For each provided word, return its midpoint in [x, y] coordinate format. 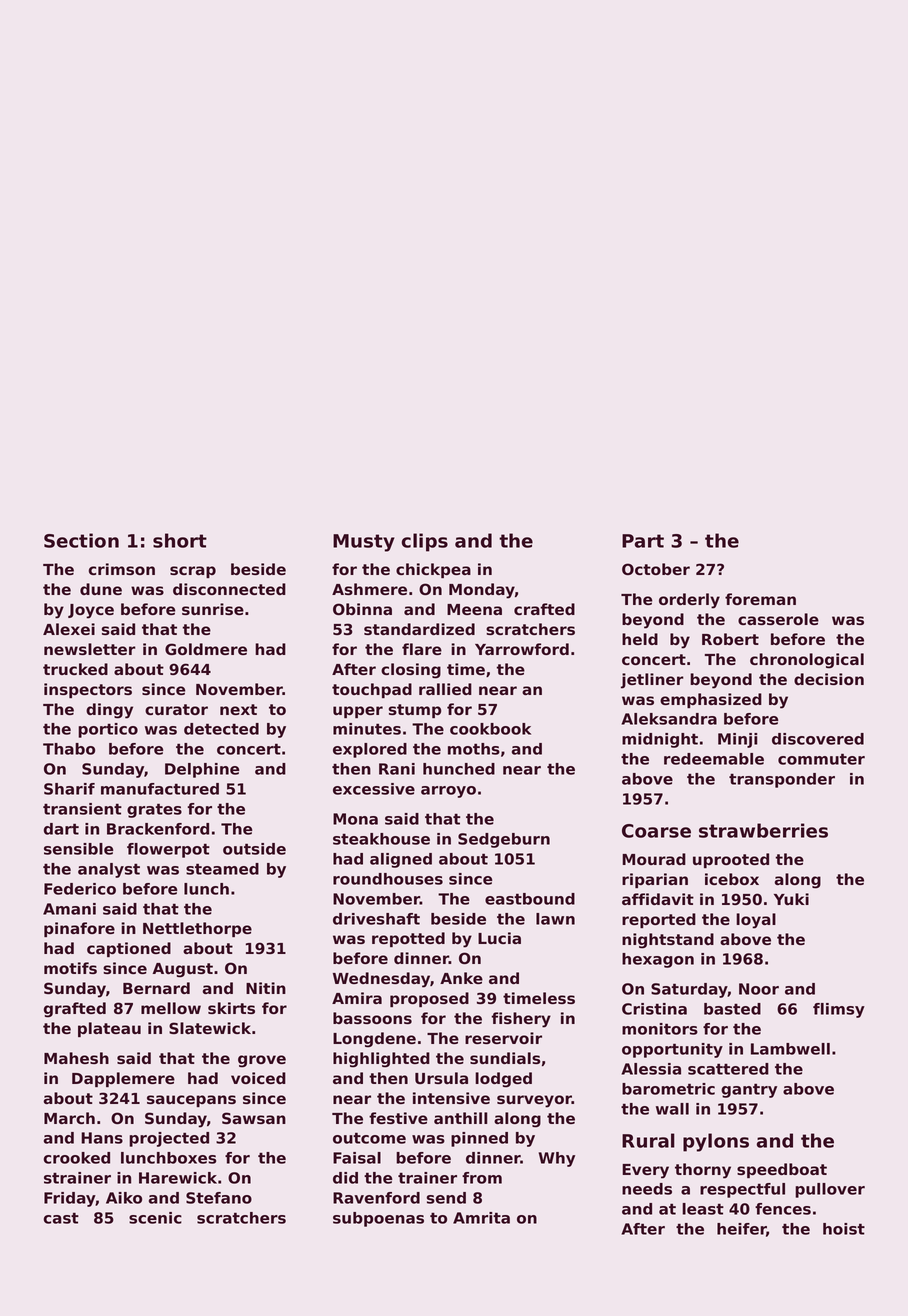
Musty [364, 543]
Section [81, 540]
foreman [760, 599]
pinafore [79, 929]
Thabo [69, 749]
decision [829, 679]
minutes [367, 729]
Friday [70, 1199]
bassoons [372, 1018]
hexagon [658, 960]
